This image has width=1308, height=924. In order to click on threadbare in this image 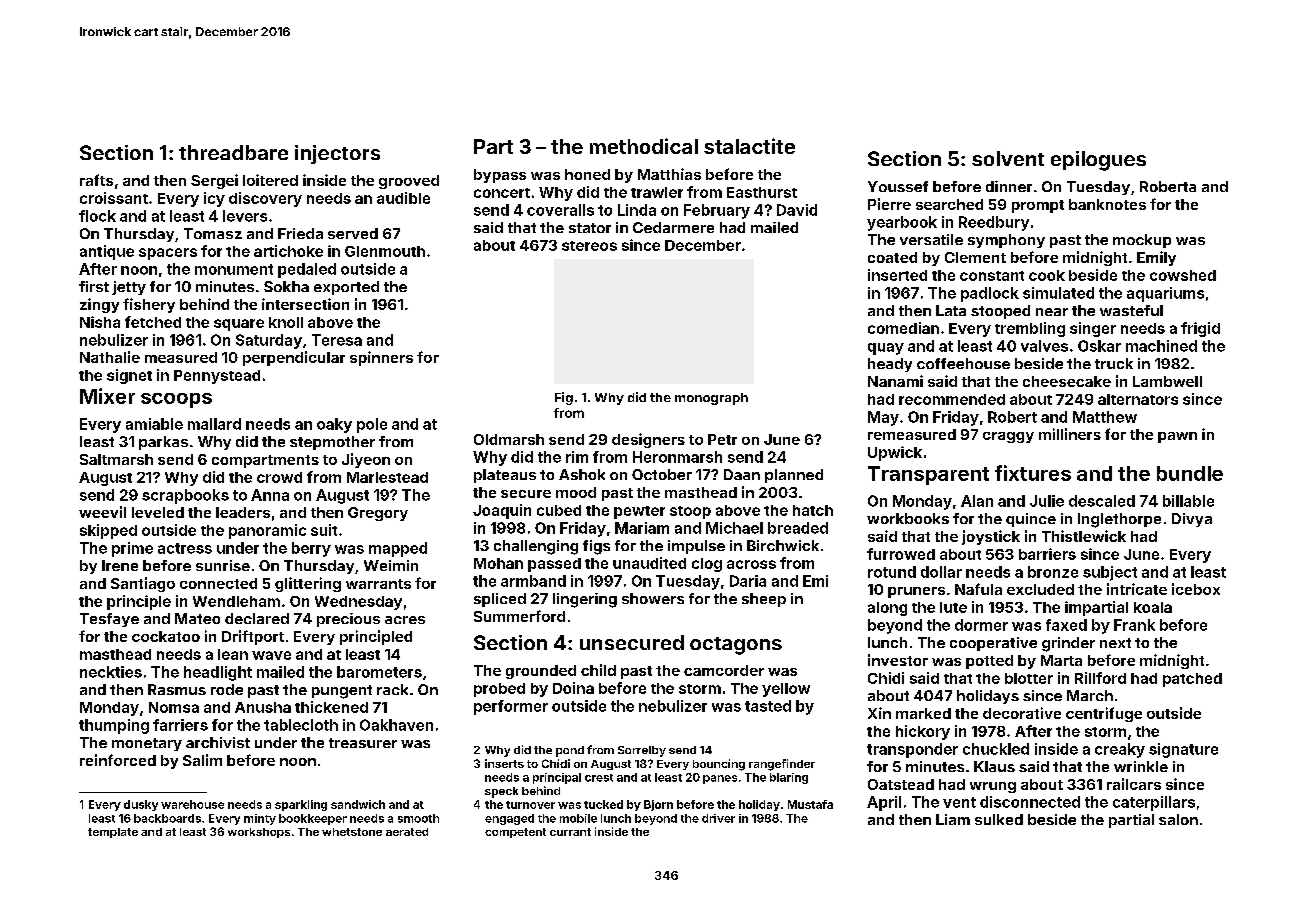, I will do `click(233, 152)`.
